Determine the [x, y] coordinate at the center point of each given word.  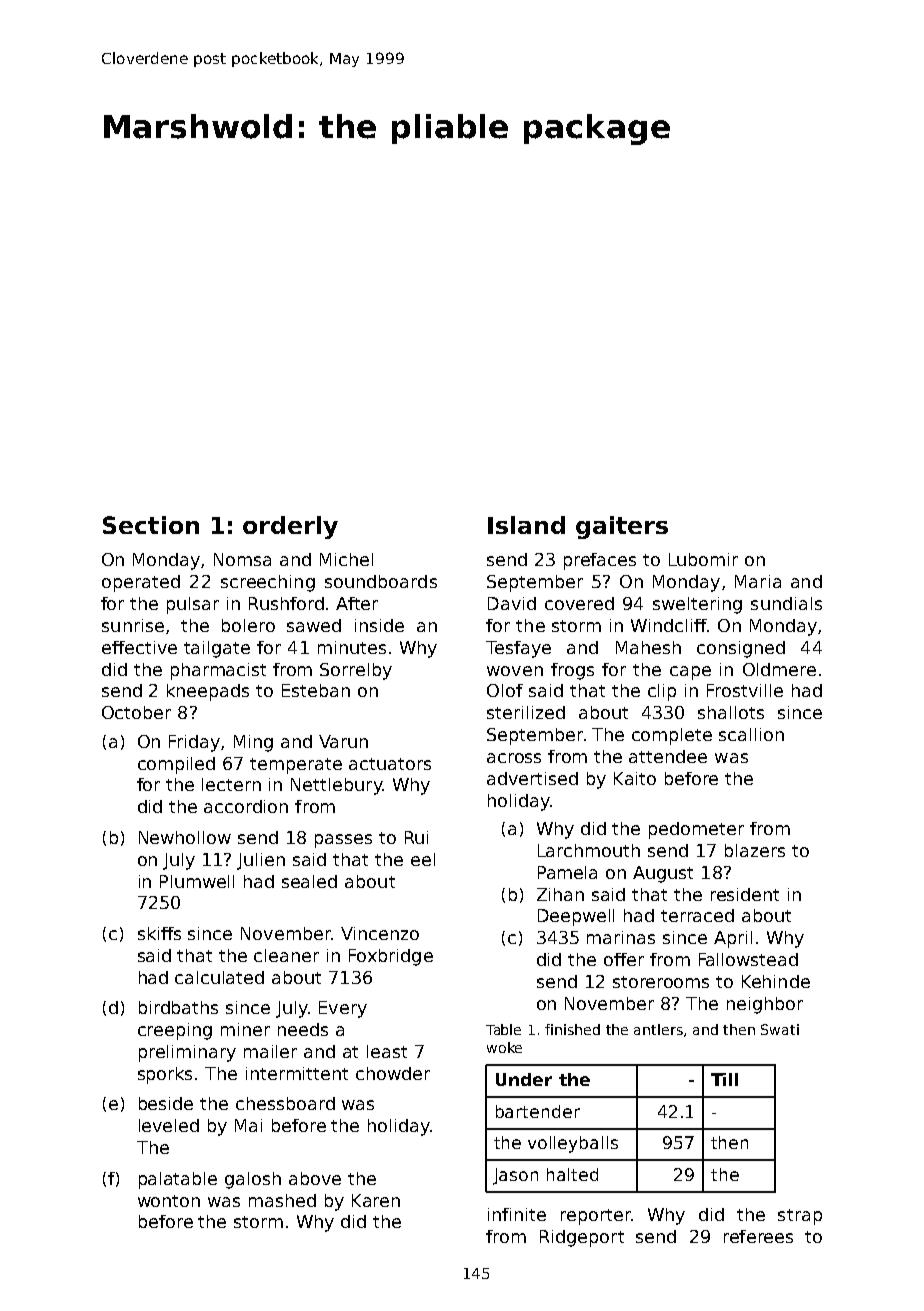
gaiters [622, 527]
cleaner [286, 955]
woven [515, 671]
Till [724, 1079]
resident [745, 894]
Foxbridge [391, 957]
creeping [175, 1031]
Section [151, 525]
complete [672, 736]
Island [526, 525]
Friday [194, 743]
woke [504, 1047]
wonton [169, 1201]
